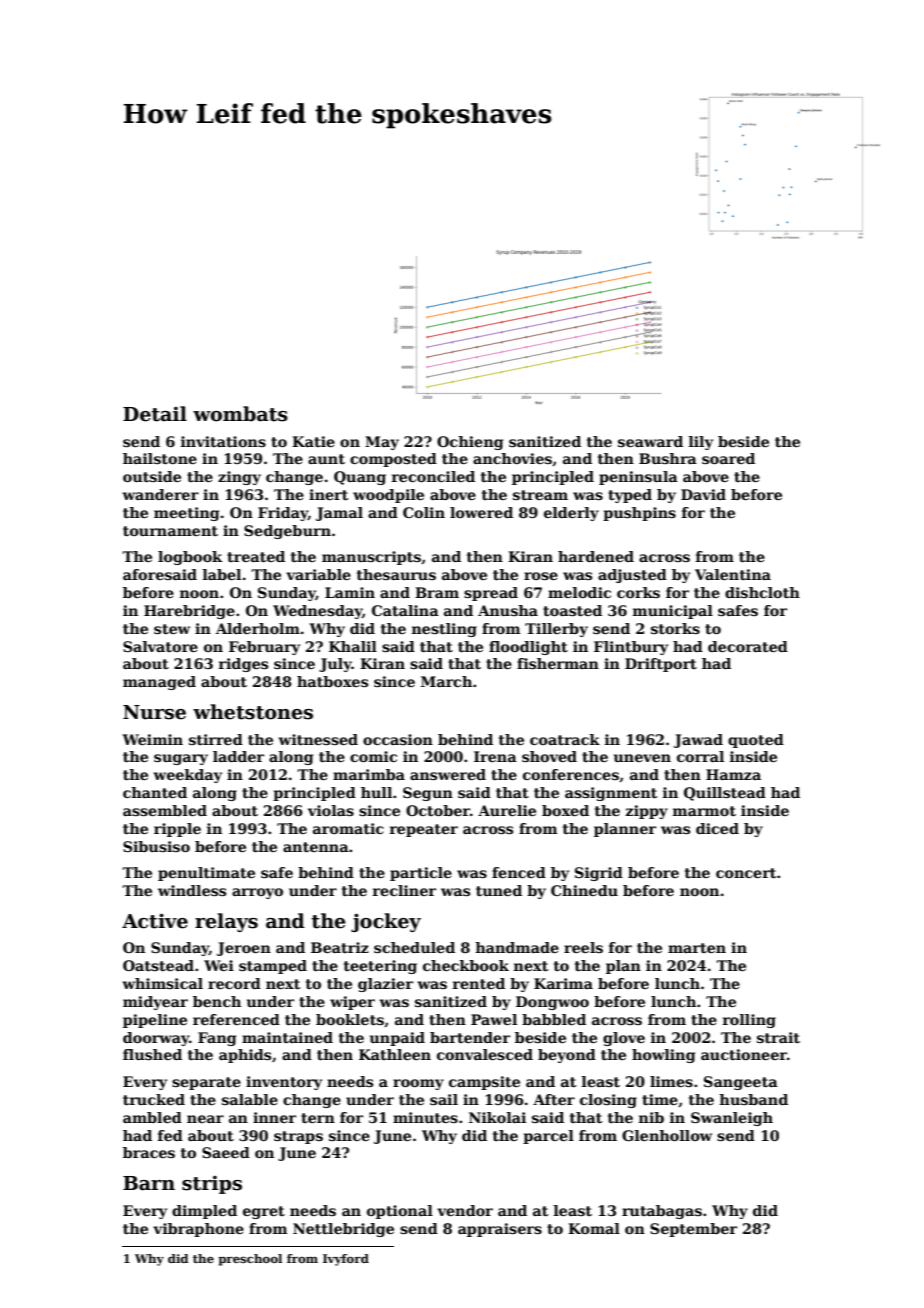 Image resolution: width=924 pixels, height=1308 pixels. Describe the element at coordinates (405, 610) in the document. I see `Catalina` at that location.
